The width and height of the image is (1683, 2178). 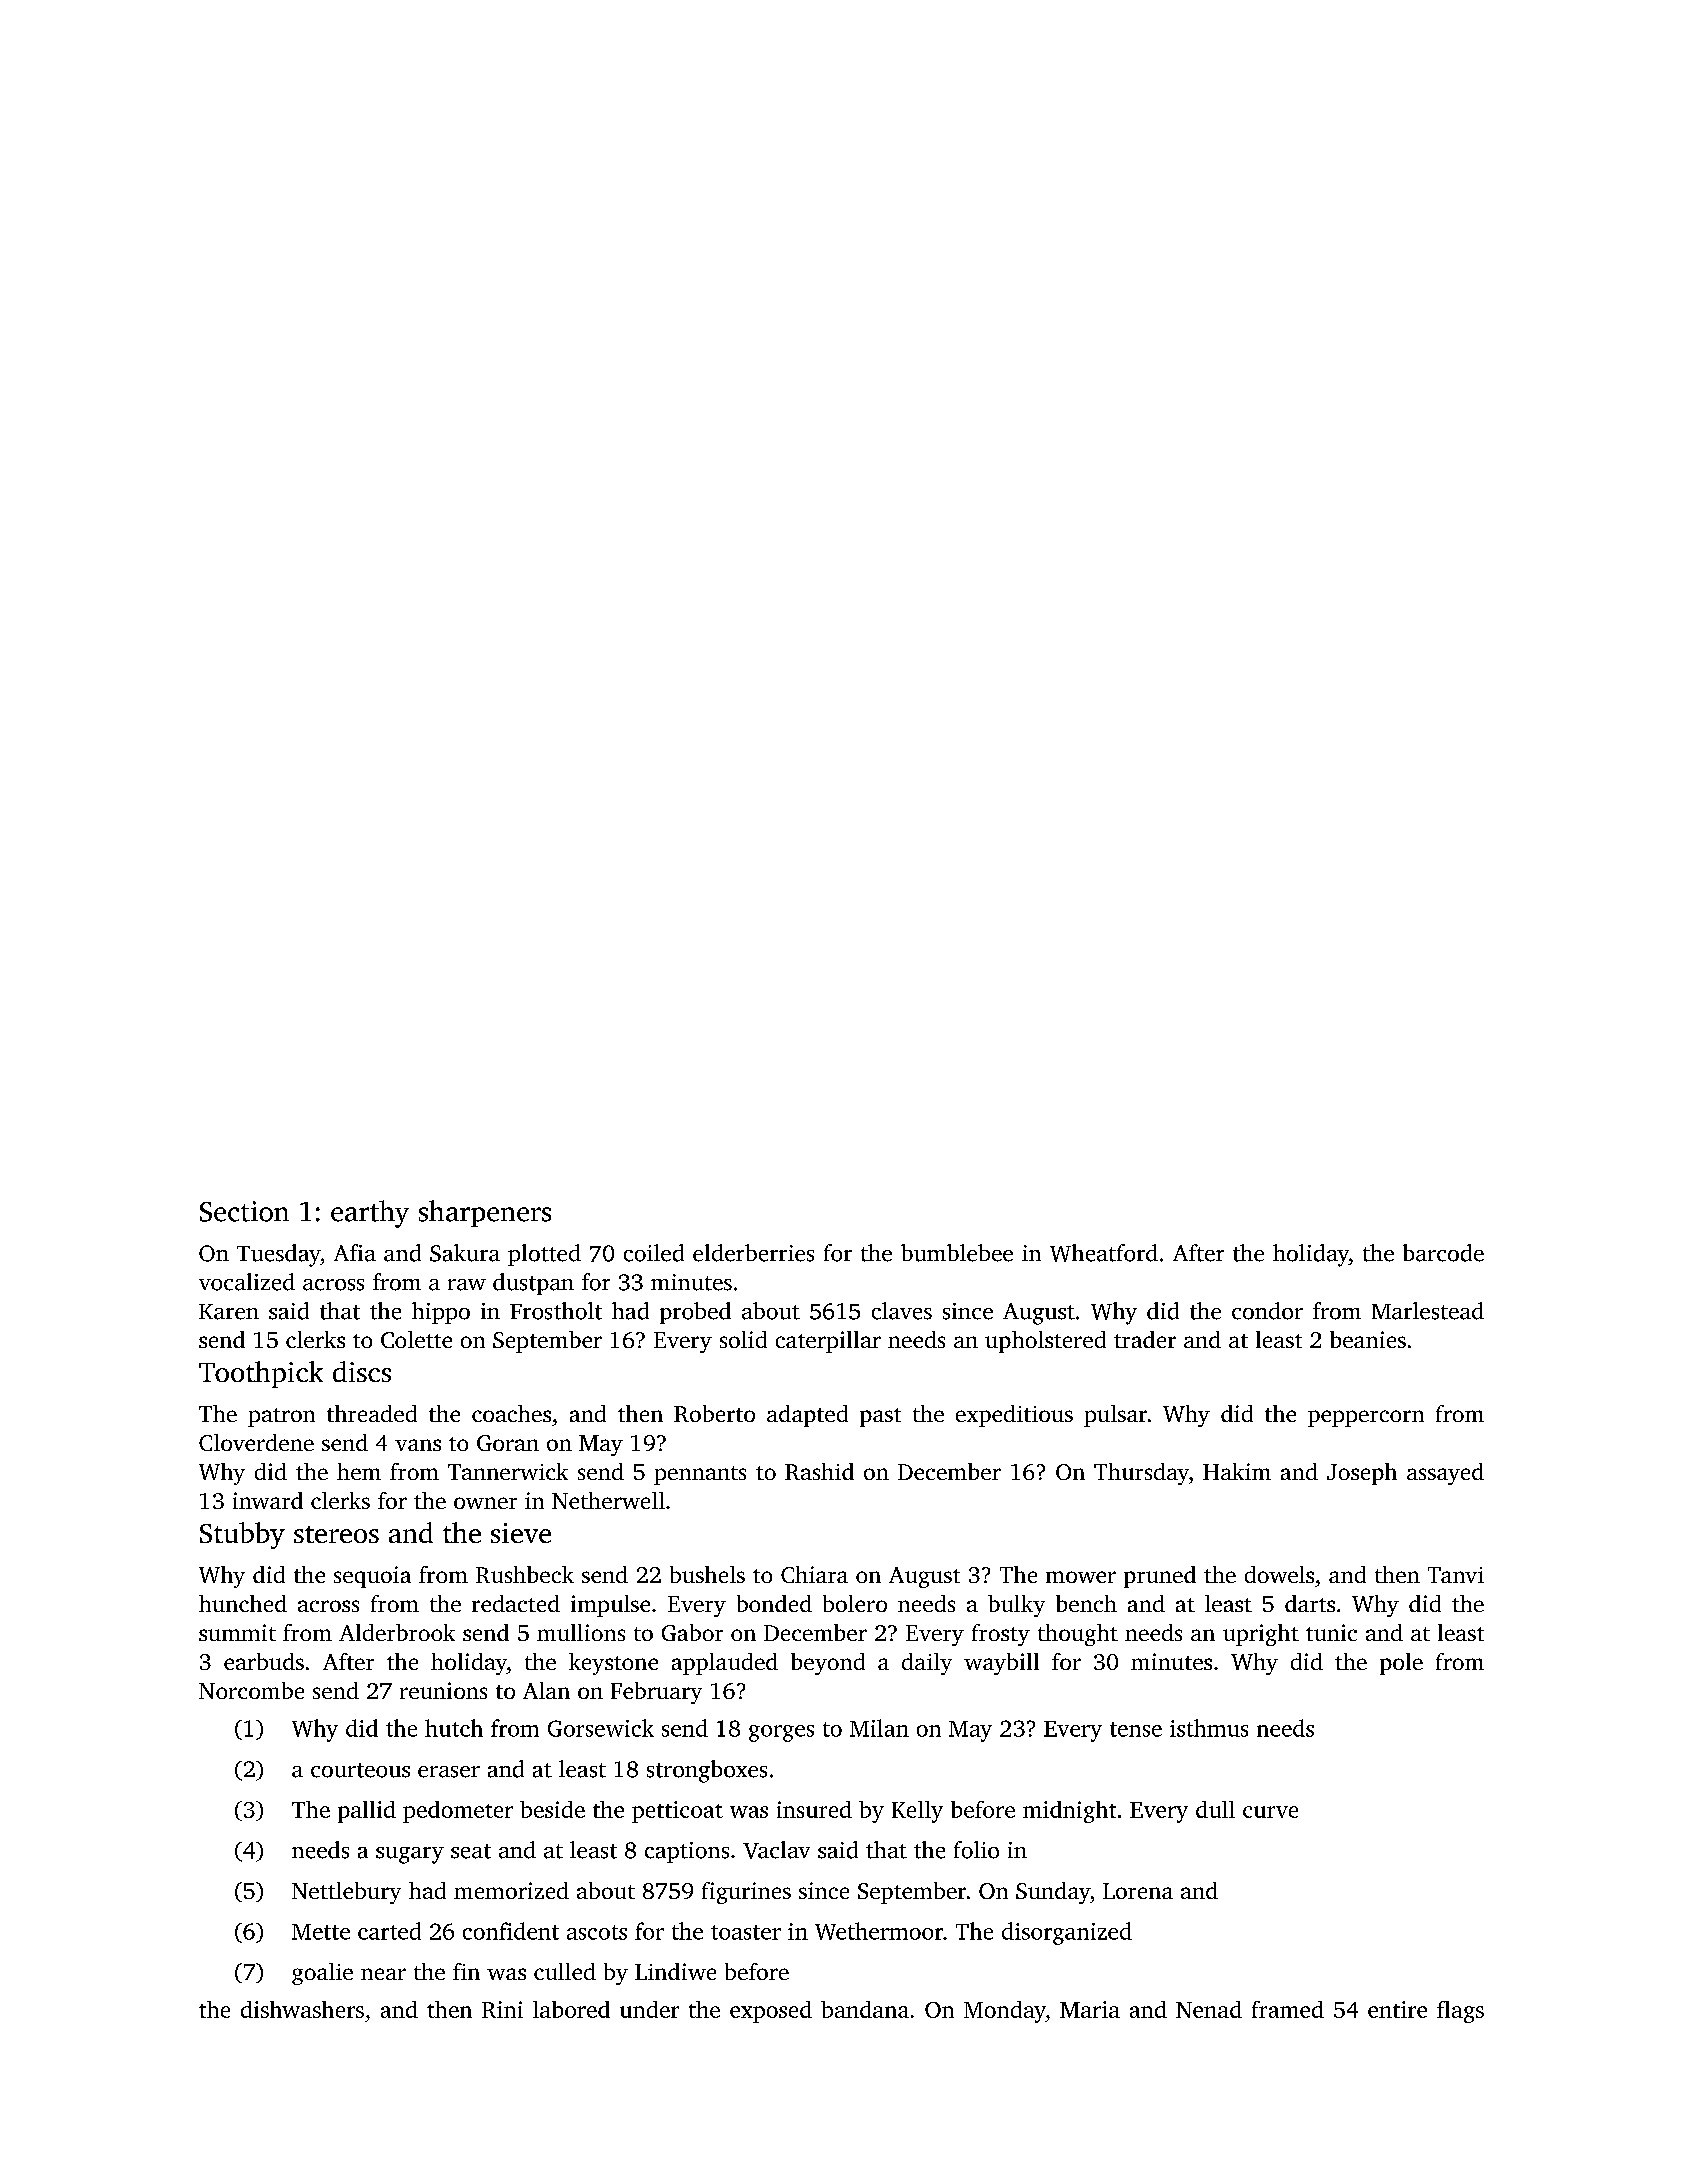 What do you see at coordinates (1428, 1311) in the image?
I see `Marlestead` at bounding box center [1428, 1311].
